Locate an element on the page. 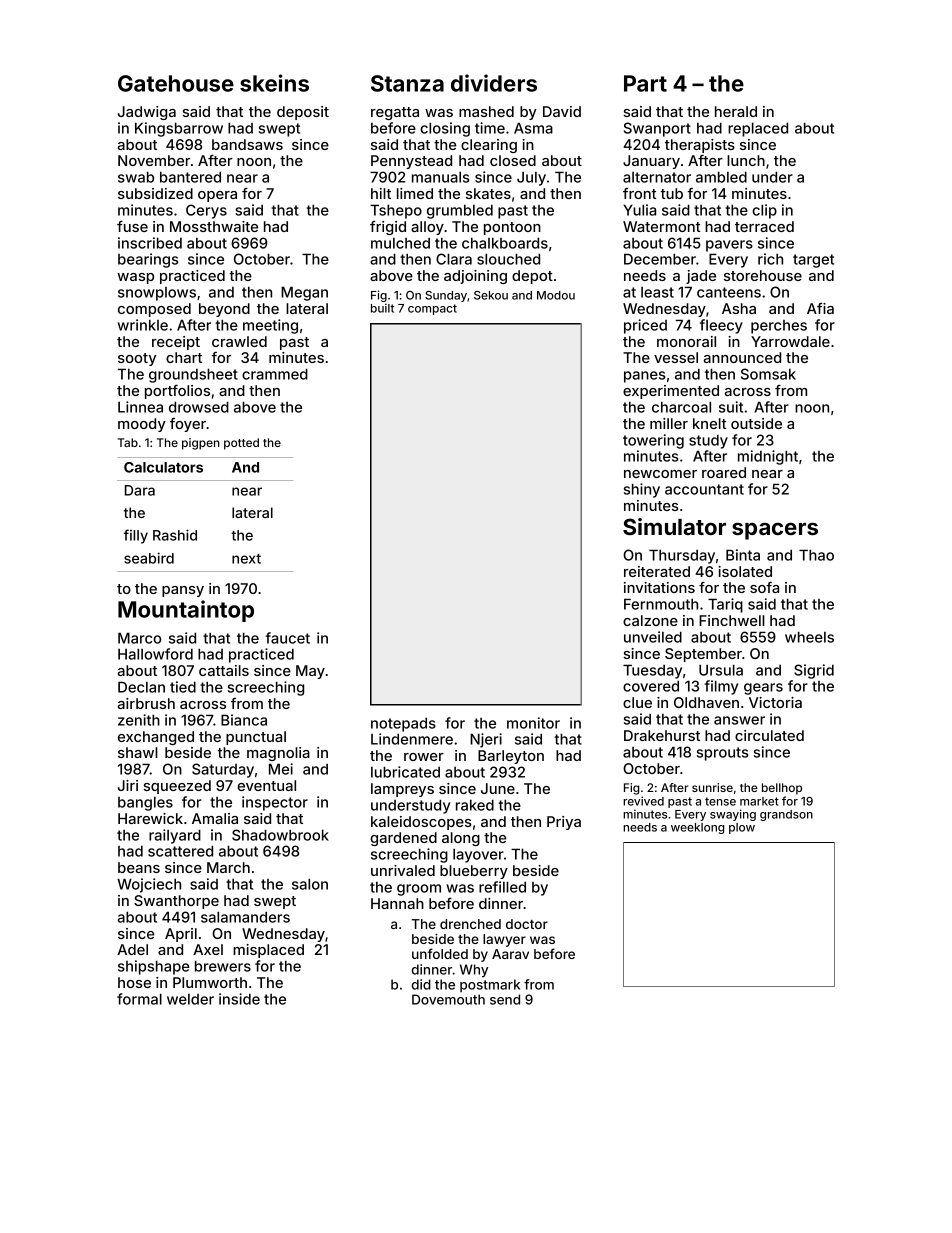 This image has width=952, height=1233. suit is located at coordinates (731, 407).
